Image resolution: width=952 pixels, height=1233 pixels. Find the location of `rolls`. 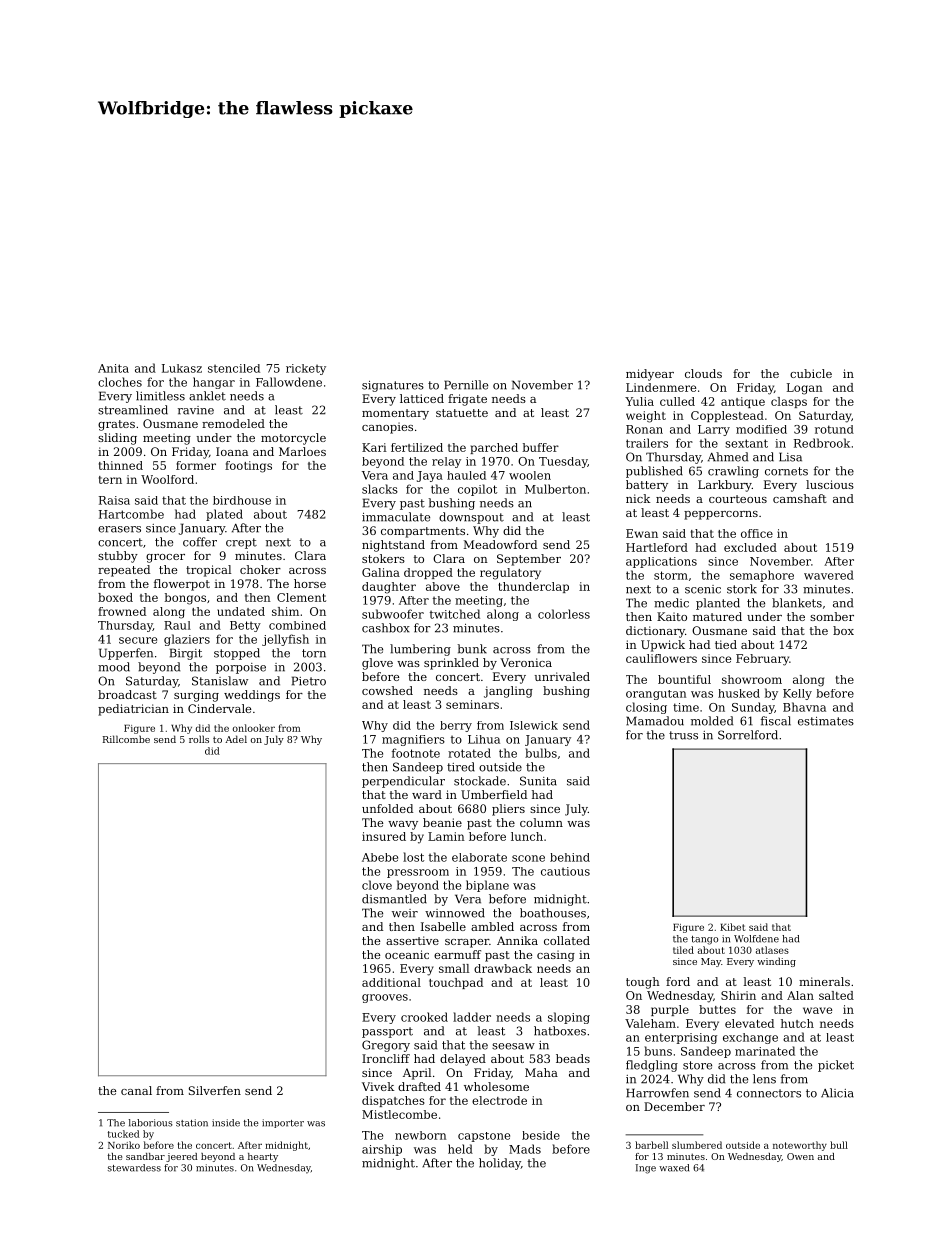

rolls is located at coordinates (199, 739).
